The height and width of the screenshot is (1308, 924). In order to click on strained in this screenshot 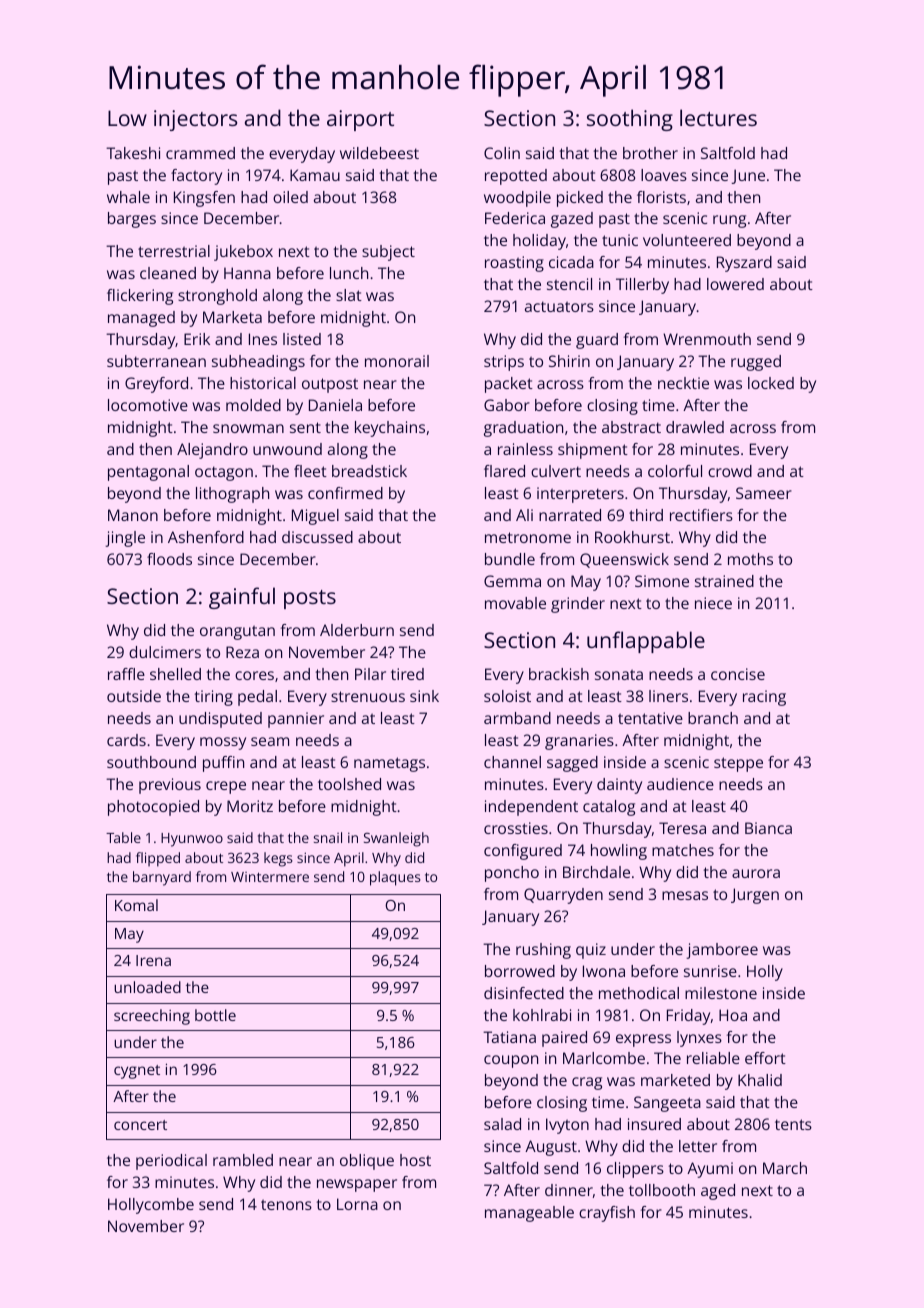, I will do `click(724, 581)`.
